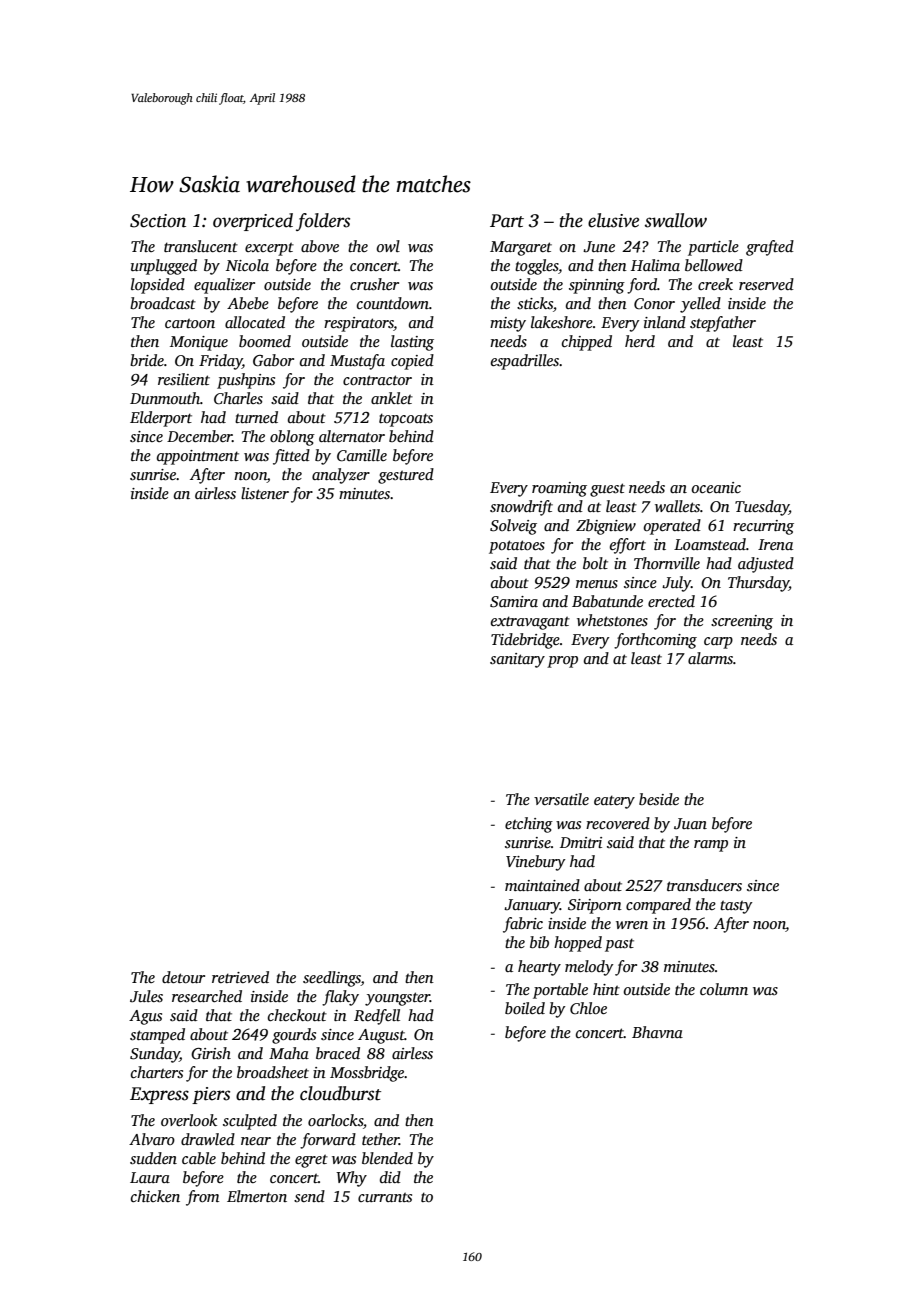 The width and height of the screenshot is (924, 1311). Describe the element at coordinates (770, 248) in the screenshot. I see `grafted` at that location.
